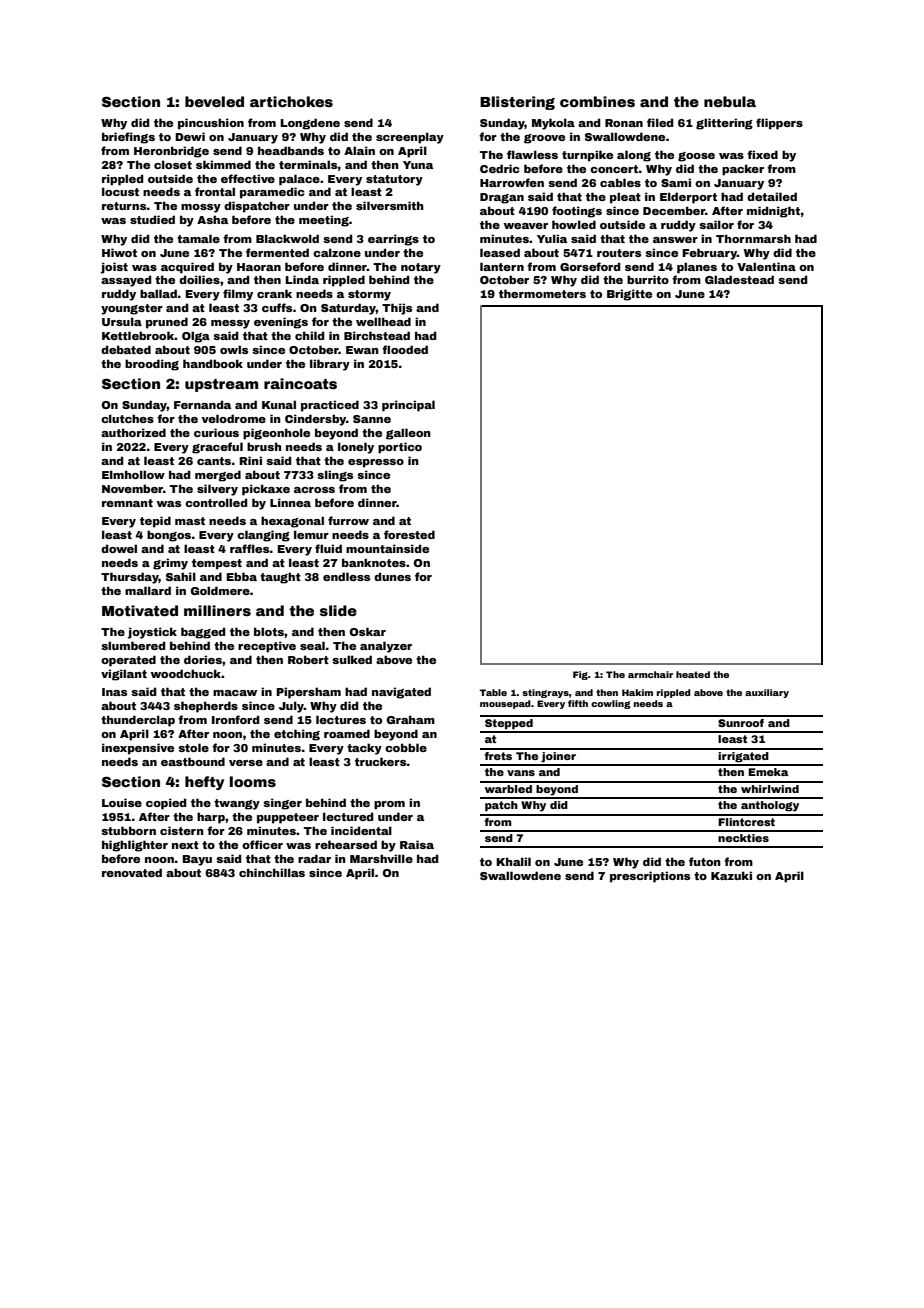 The height and width of the page is (1308, 924). I want to click on Gladestead, so click(739, 279).
